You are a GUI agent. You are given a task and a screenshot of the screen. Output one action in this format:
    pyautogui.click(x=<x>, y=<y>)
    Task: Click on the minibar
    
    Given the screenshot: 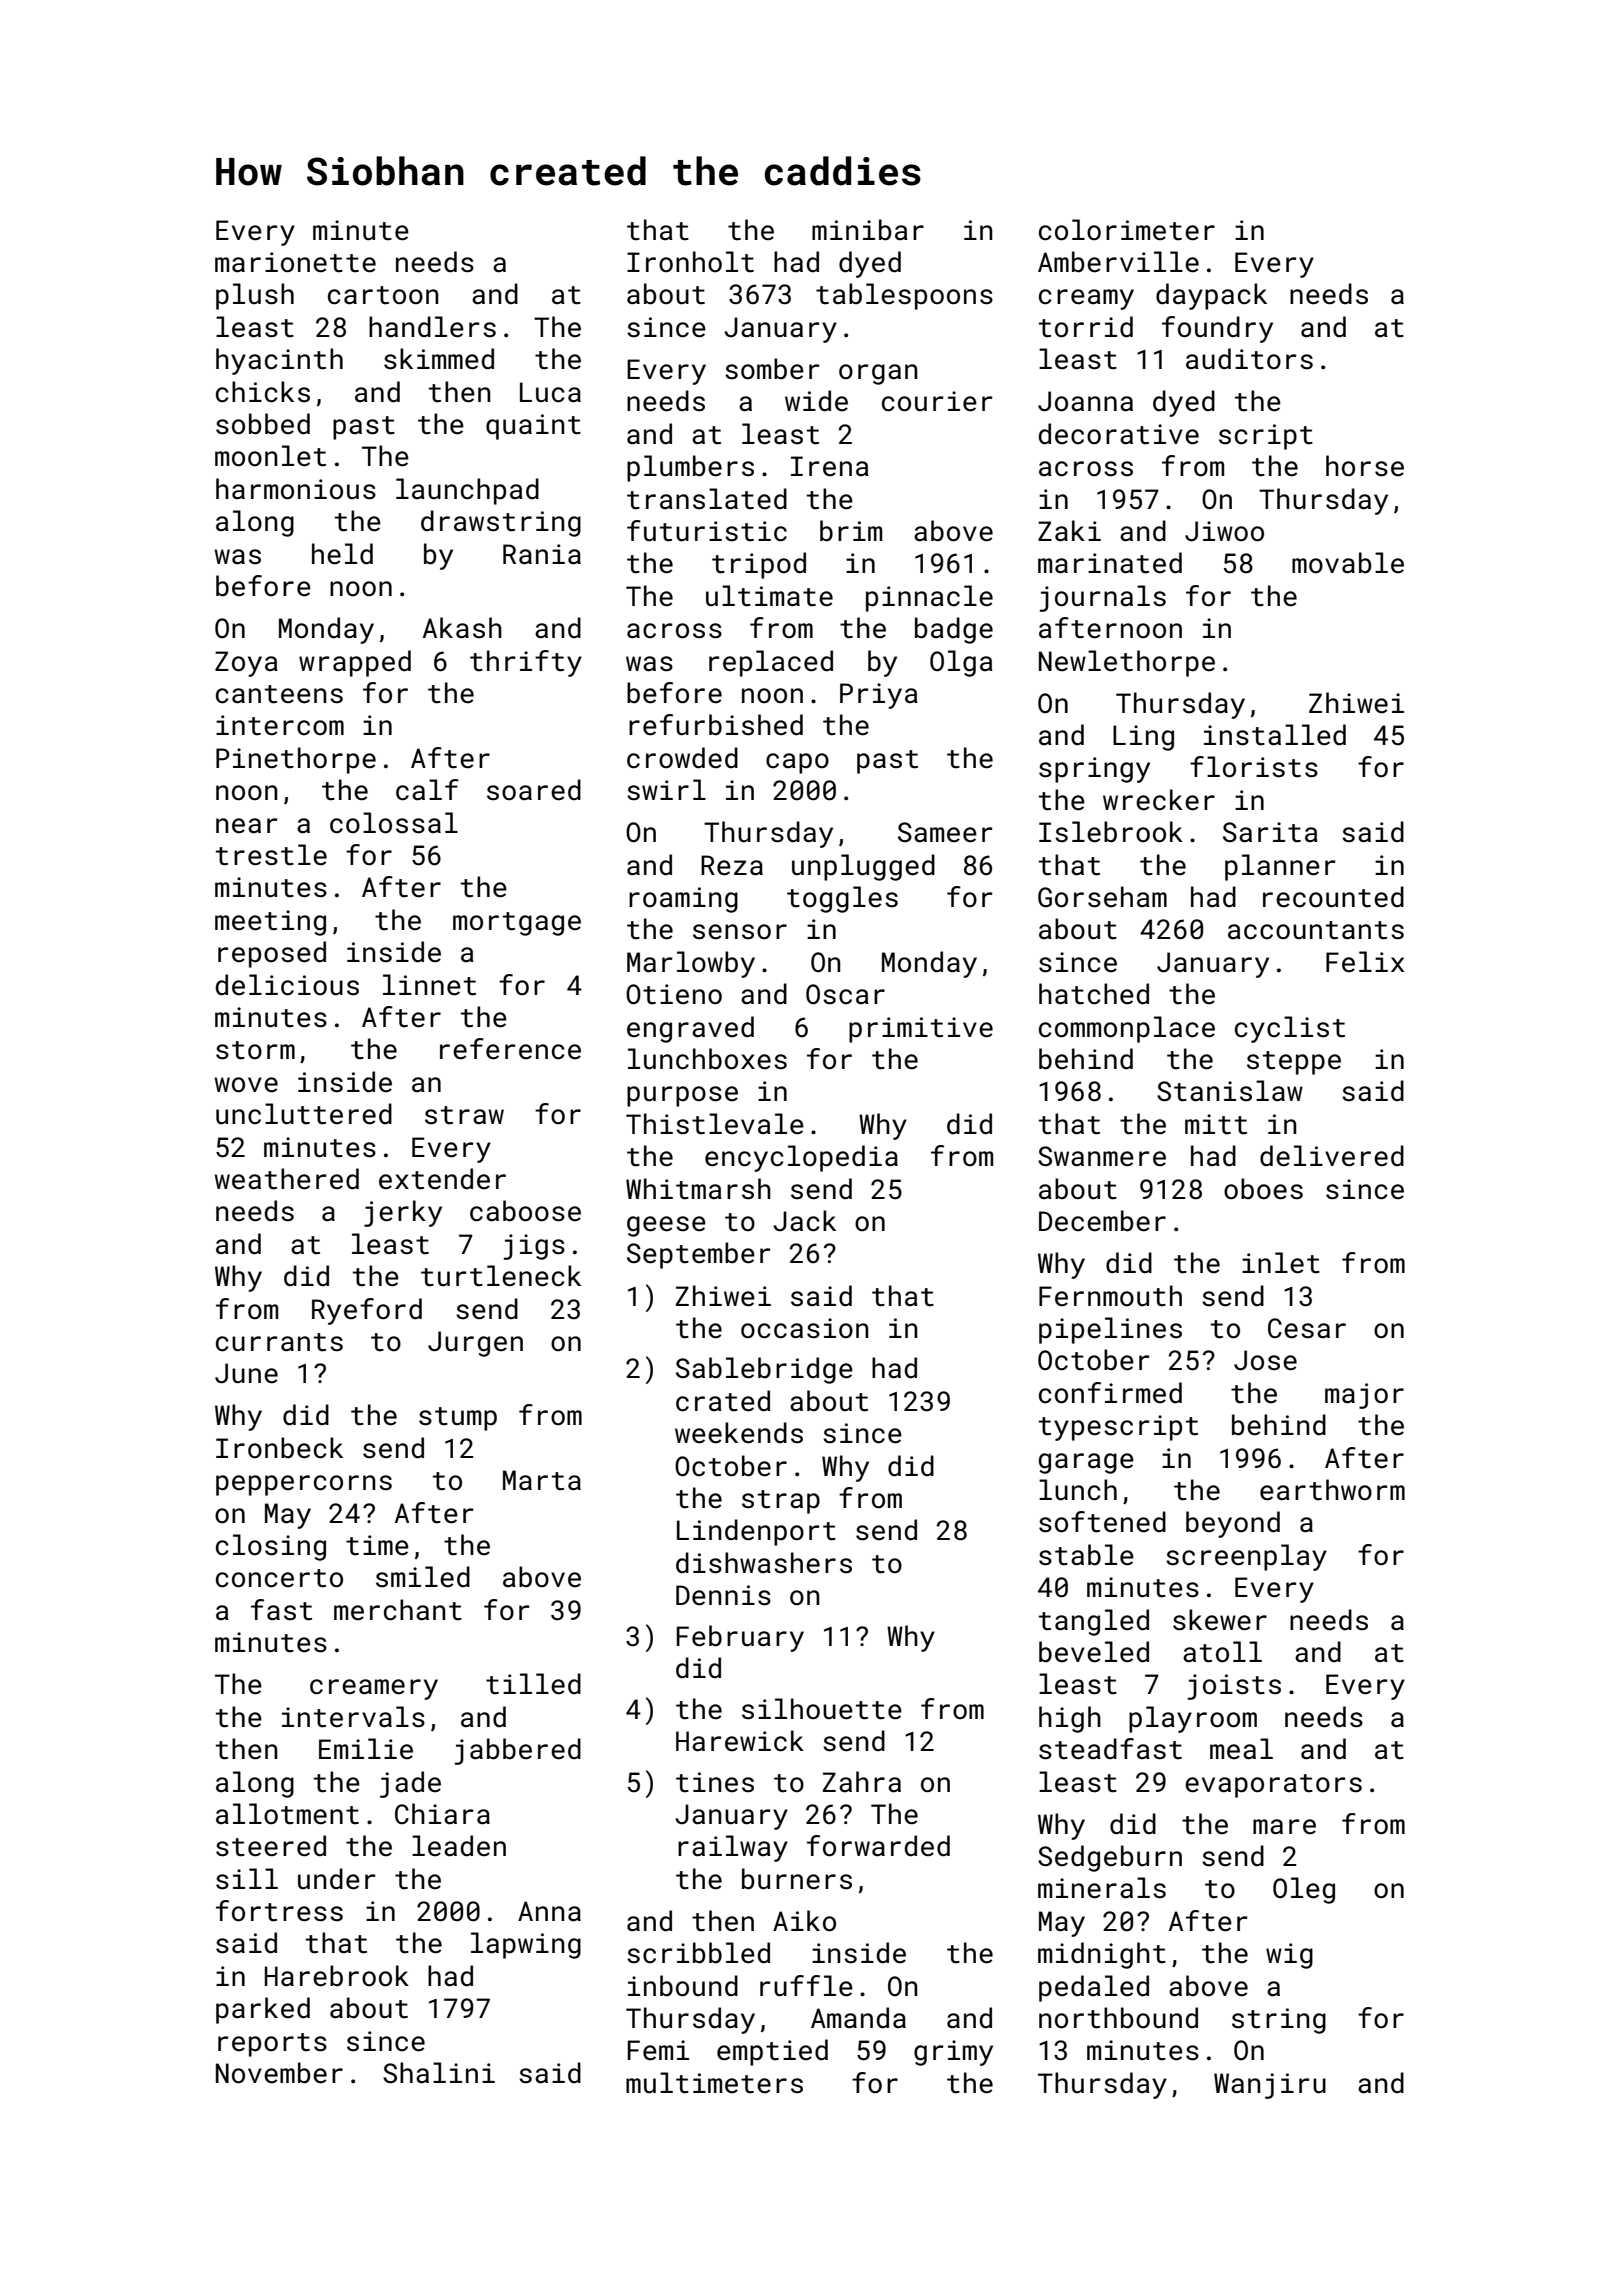 What is the action you would take?
    pyautogui.click(x=868, y=230)
